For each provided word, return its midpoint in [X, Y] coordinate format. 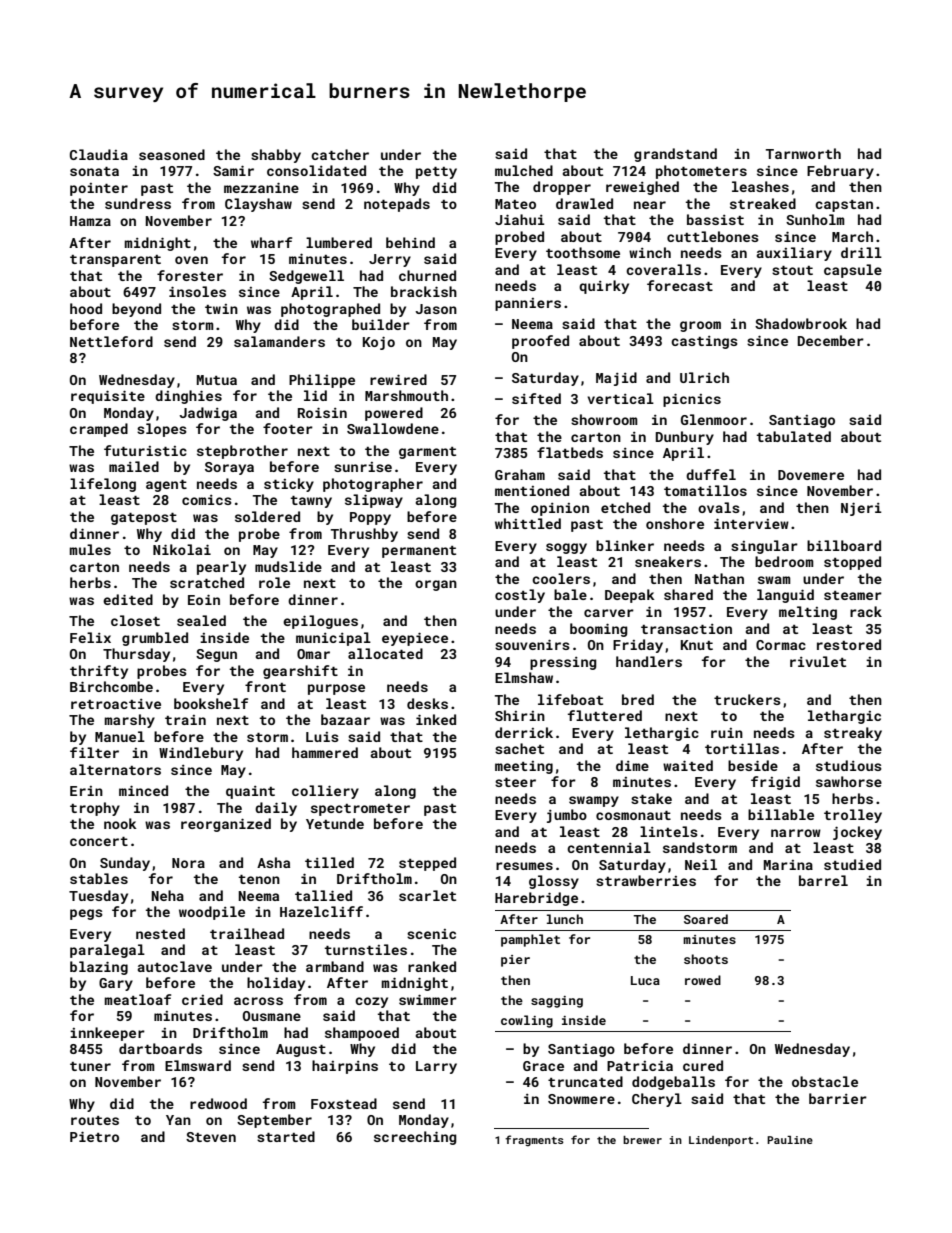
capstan [844, 206]
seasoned [172, 154]
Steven [211, 1137]
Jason [436, 309]
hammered [325, 752]
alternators [115, 769]
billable [781, 814]
